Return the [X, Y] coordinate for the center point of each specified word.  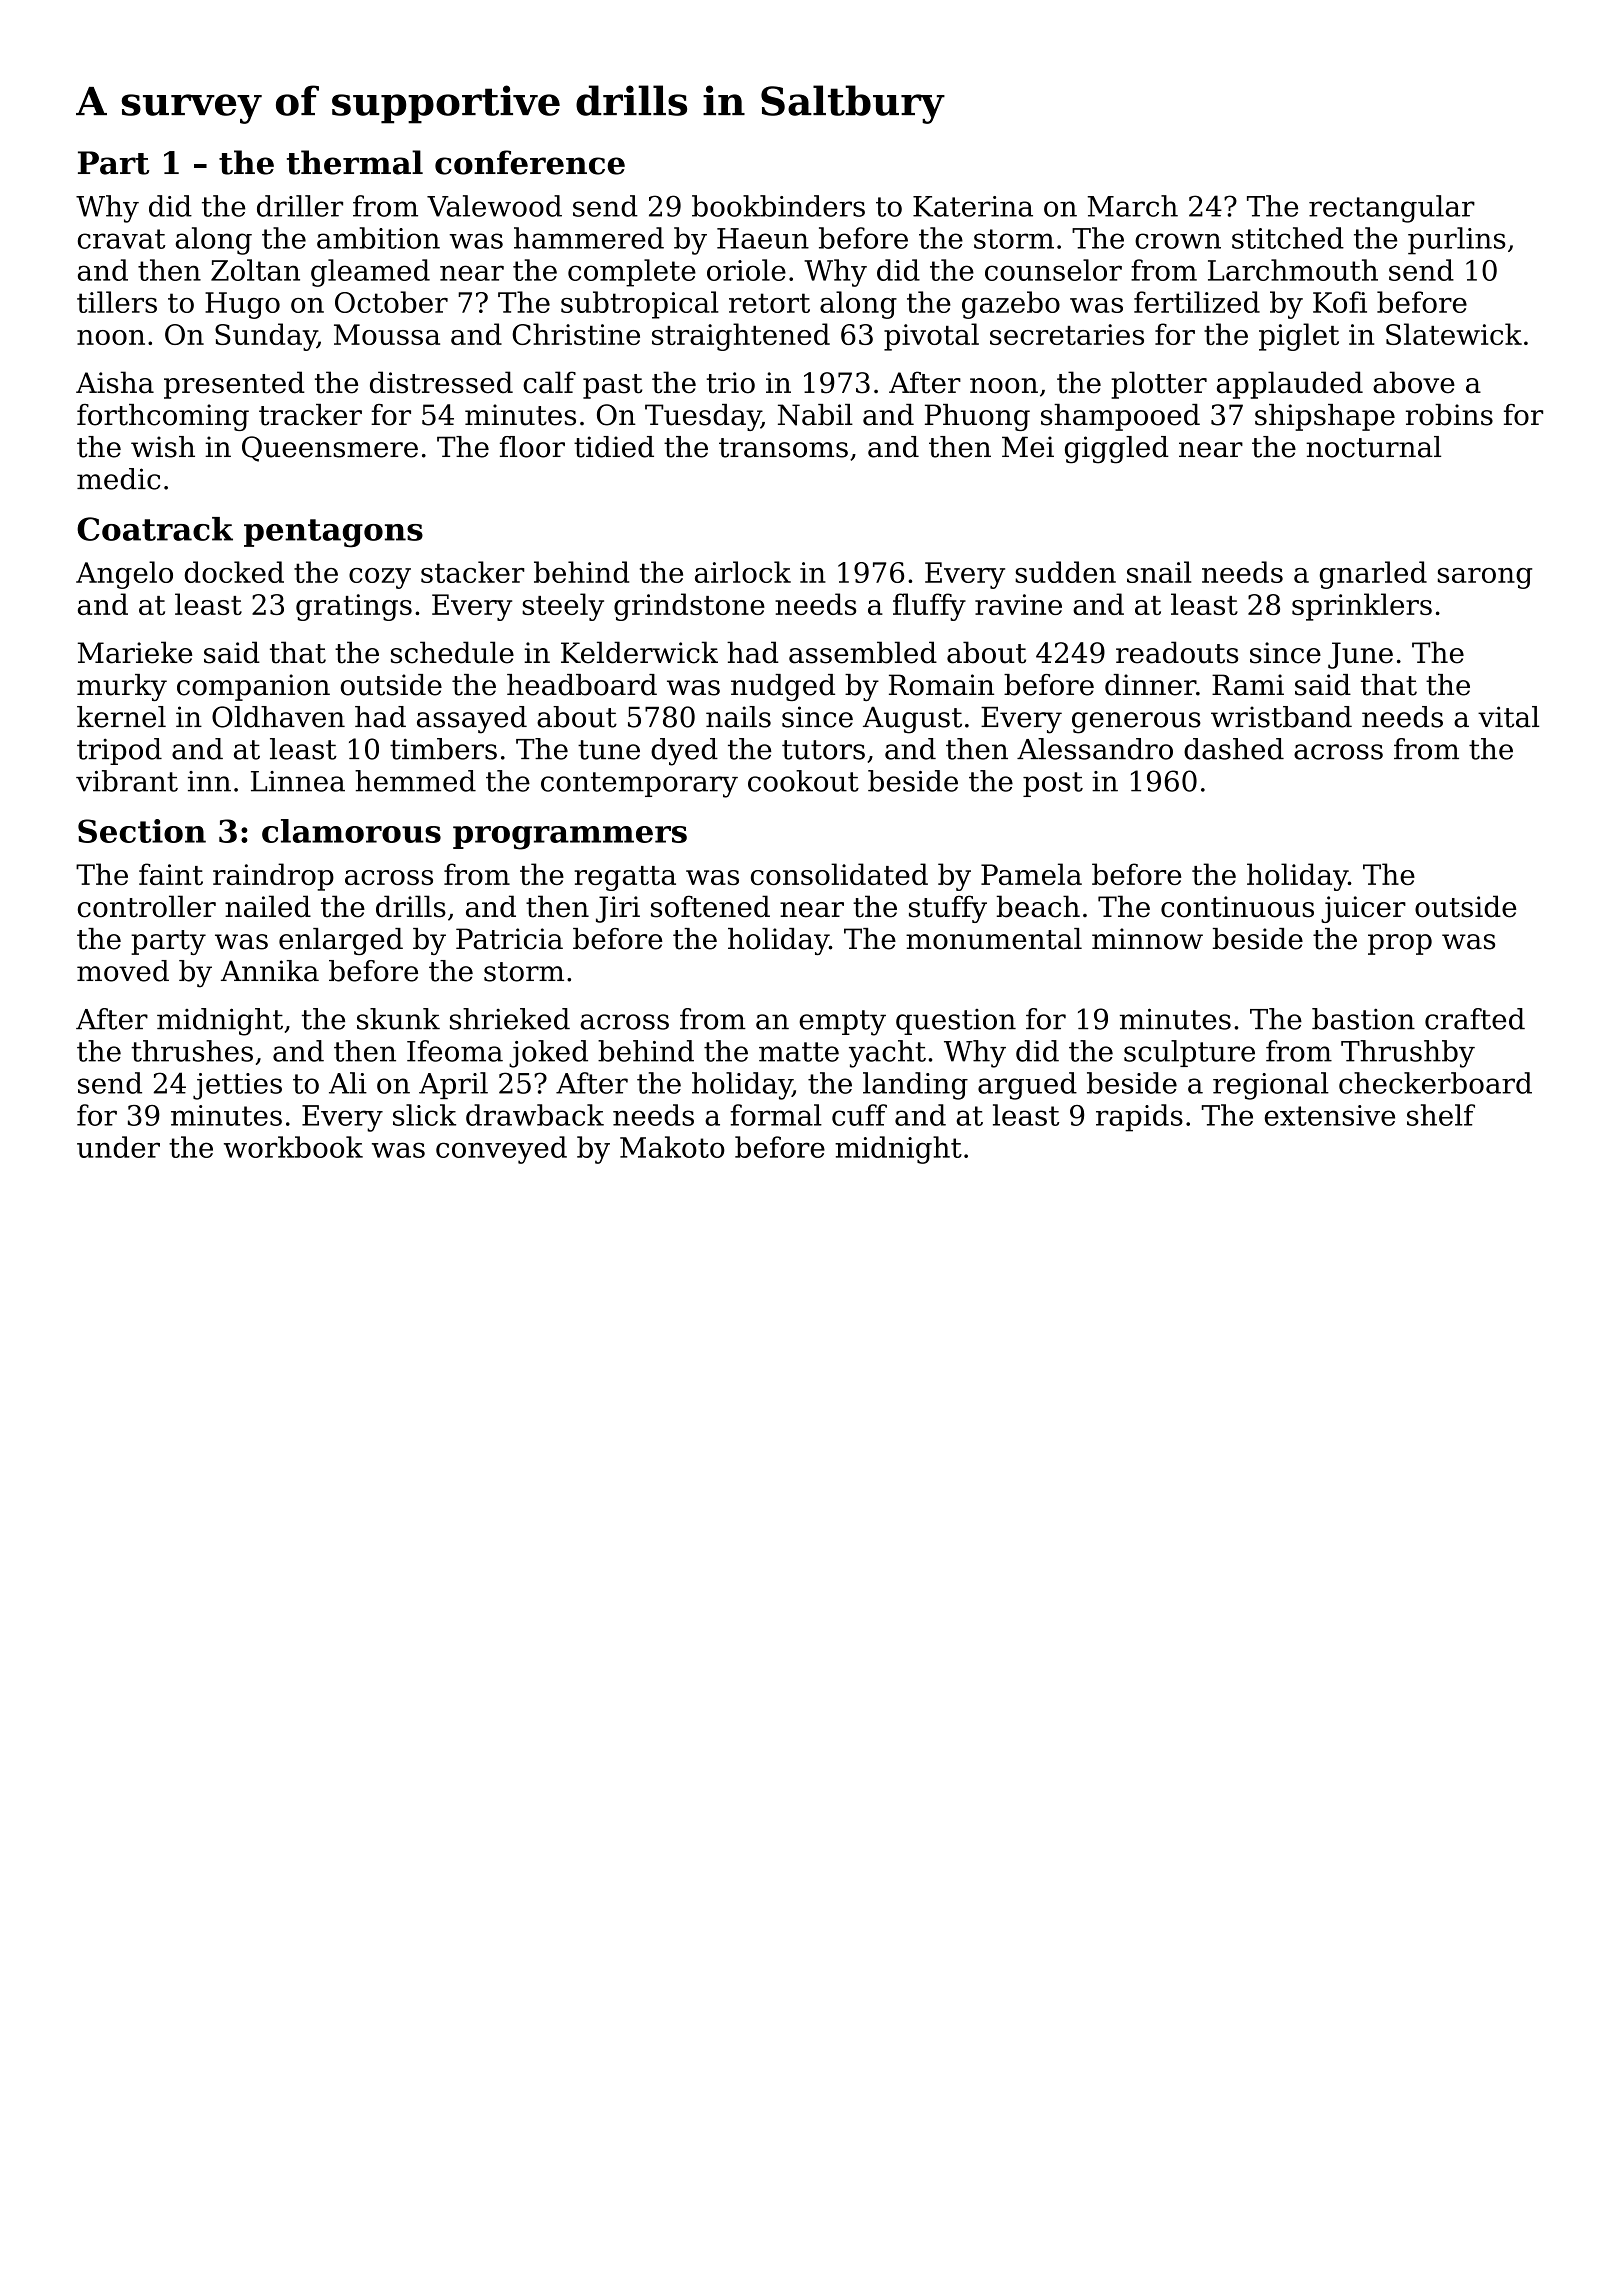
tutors [823, 750]
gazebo [1011, 305]
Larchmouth [1293, 270]
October [391, 302]
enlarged [341, 941]
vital [1508, 717]
